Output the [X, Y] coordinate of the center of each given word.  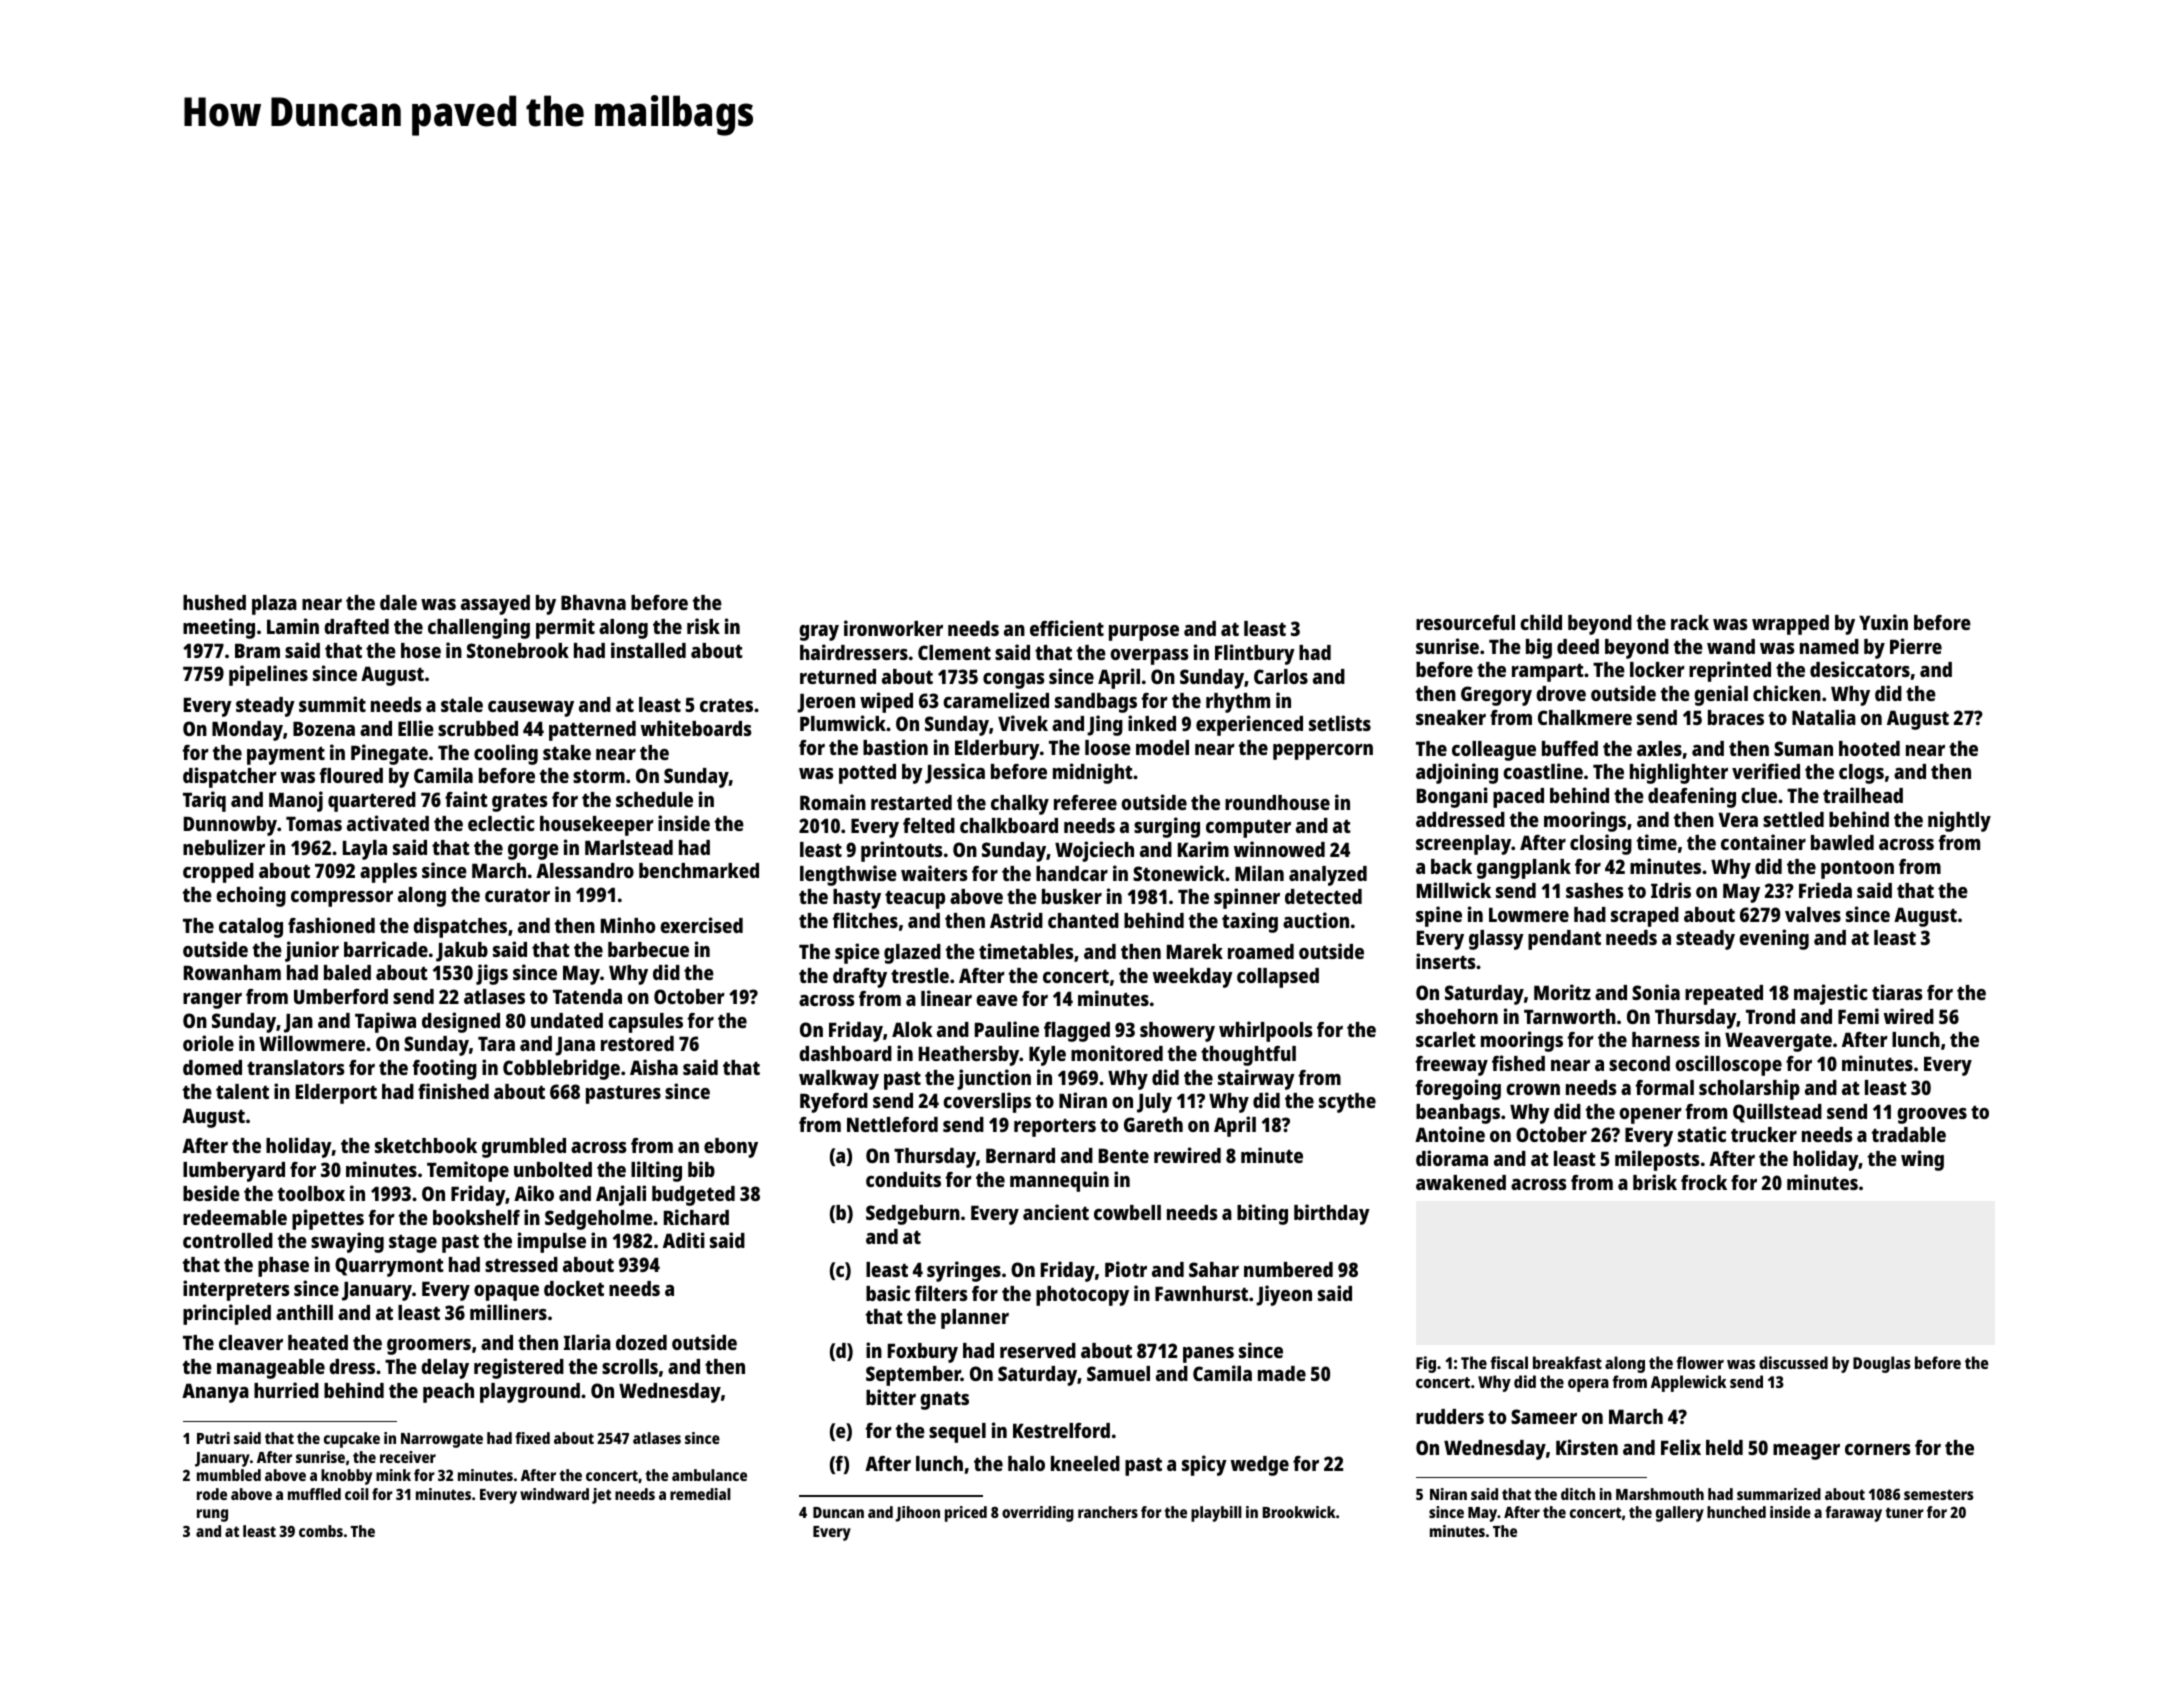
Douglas [1882, 1364]
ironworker [893, 628]
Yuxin [1883, 622]
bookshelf [476, 1217]
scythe [1347, 1103]
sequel [957, 1433]
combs [321, 1531]
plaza [274, 605]
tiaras [1897, 992]
